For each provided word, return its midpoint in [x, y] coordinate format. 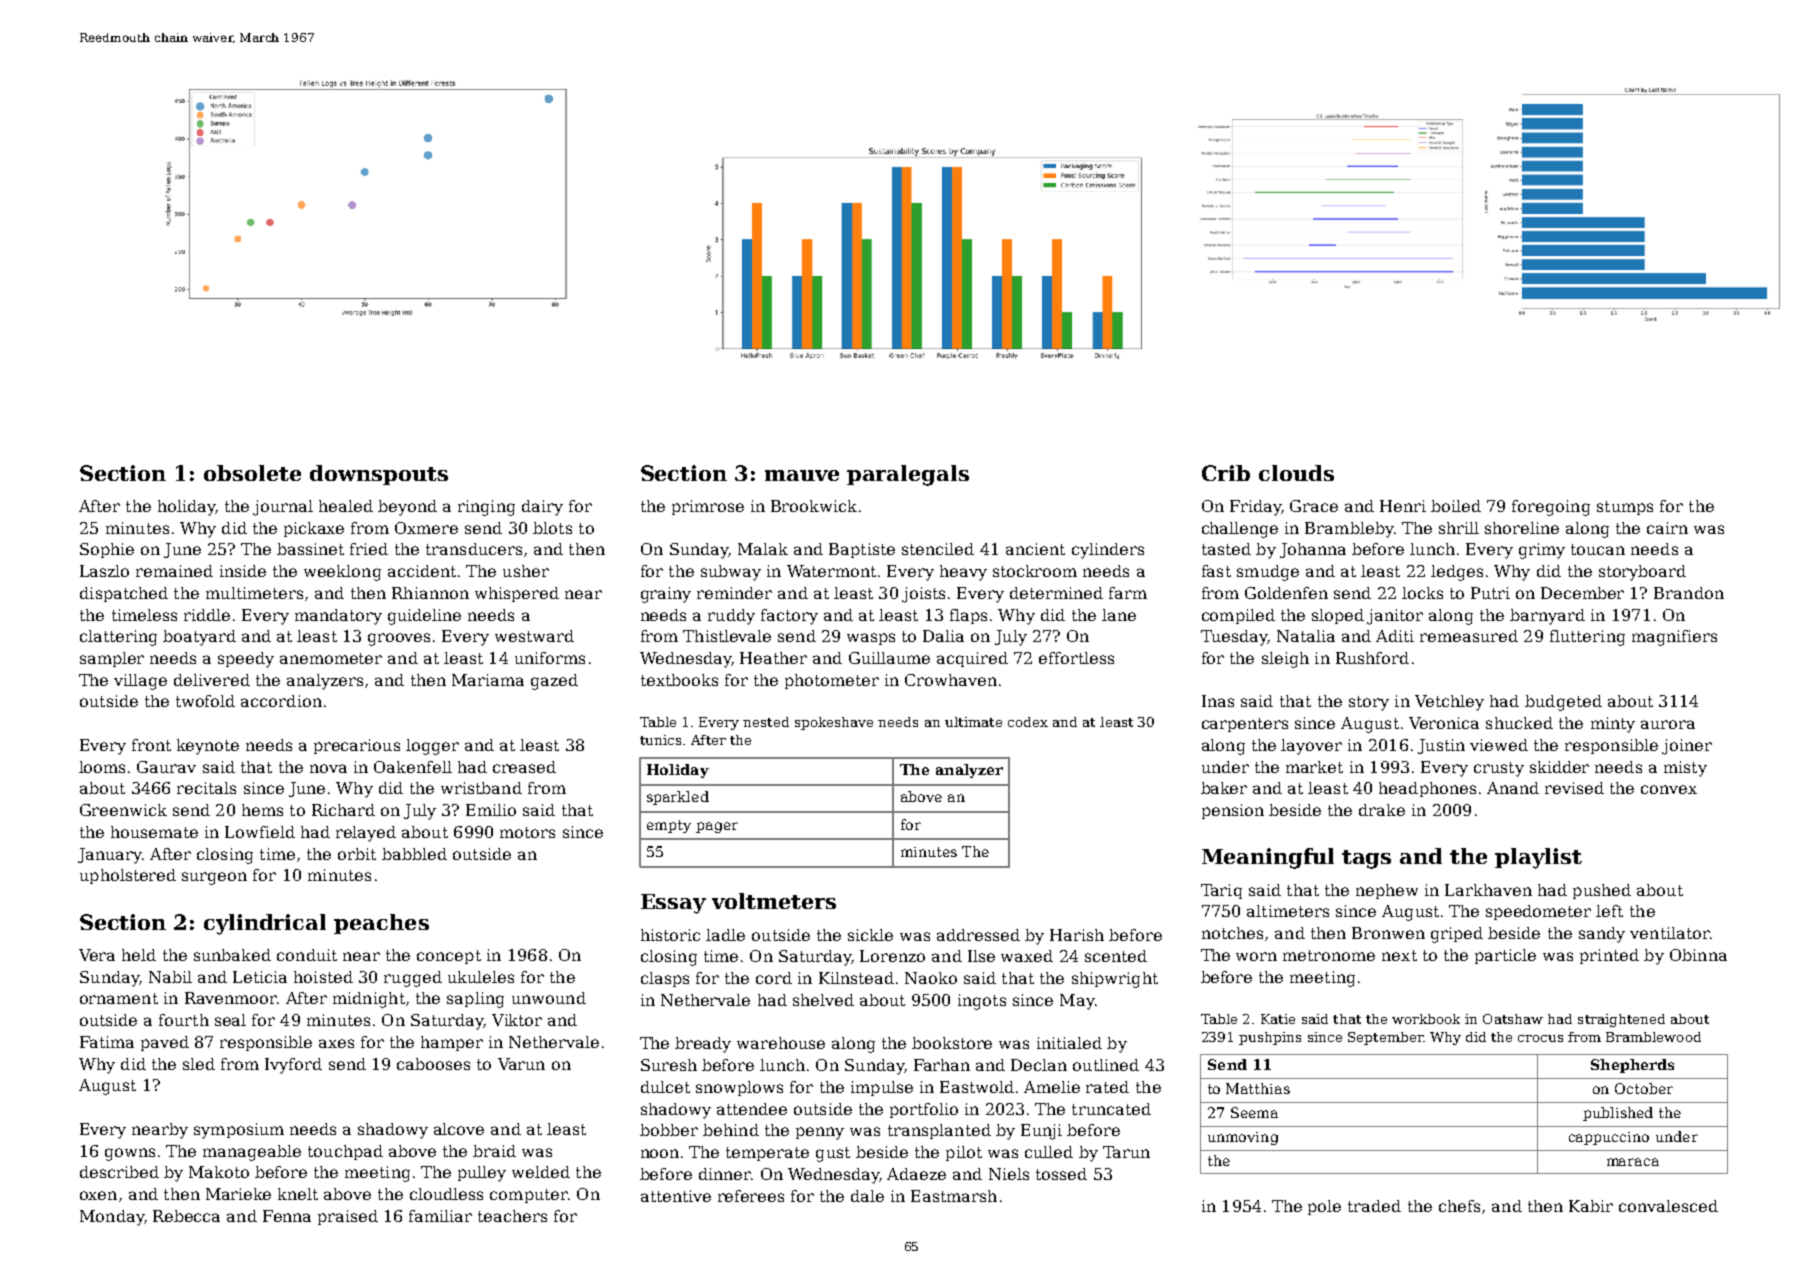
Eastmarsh [954, 1196]
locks [1422, 593]
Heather [773, 658]
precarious [357, 746]
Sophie [107, 550]
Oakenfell [413, 767]
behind [731, 1130]
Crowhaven [951, 680]
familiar [440, 1216]
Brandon [1689, 593]
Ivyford [293, 1066]
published [1618, 1114]
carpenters [1245, 725]
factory [789, 617]
